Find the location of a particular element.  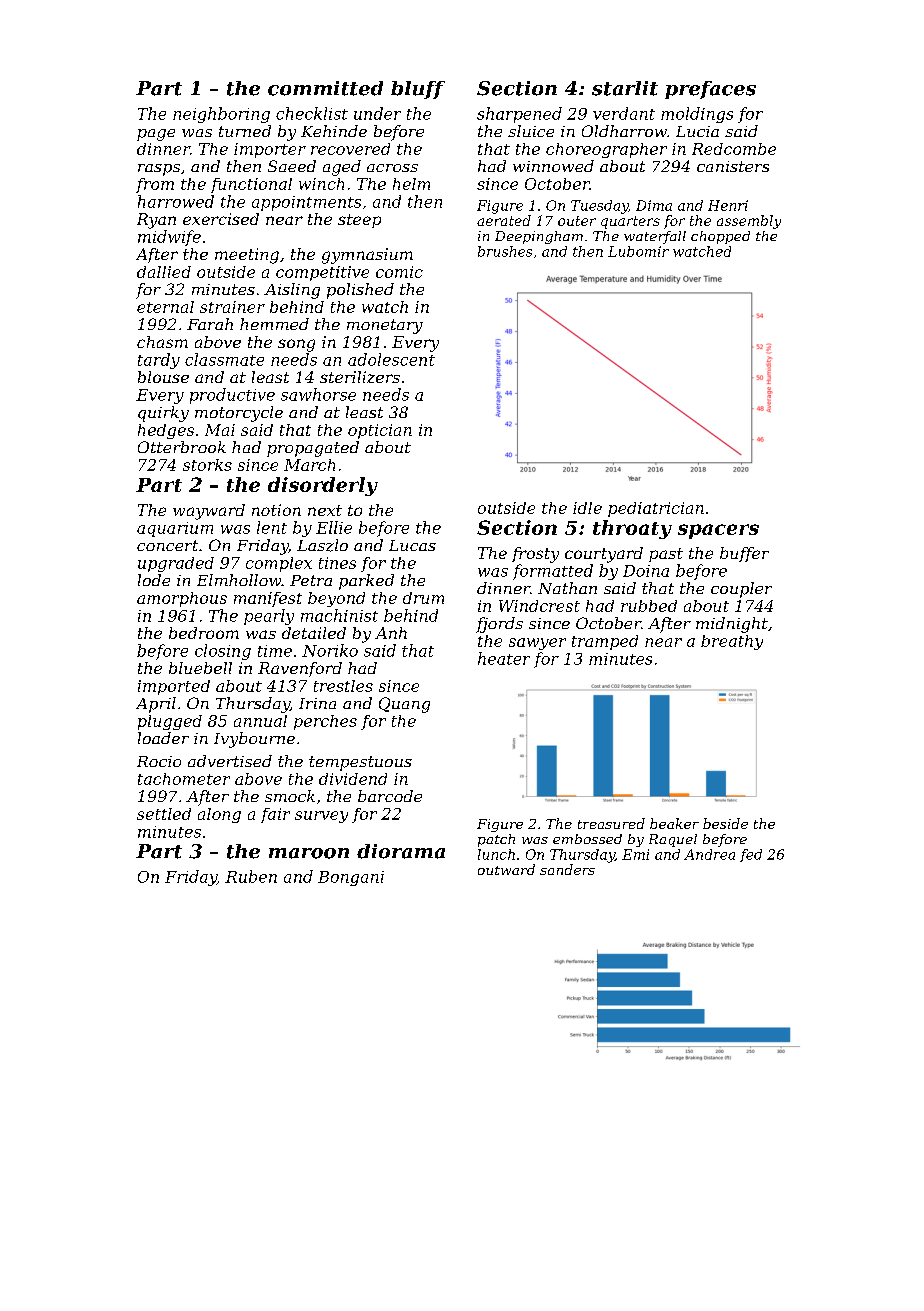

Anh is located at coordinates (391, 633).
